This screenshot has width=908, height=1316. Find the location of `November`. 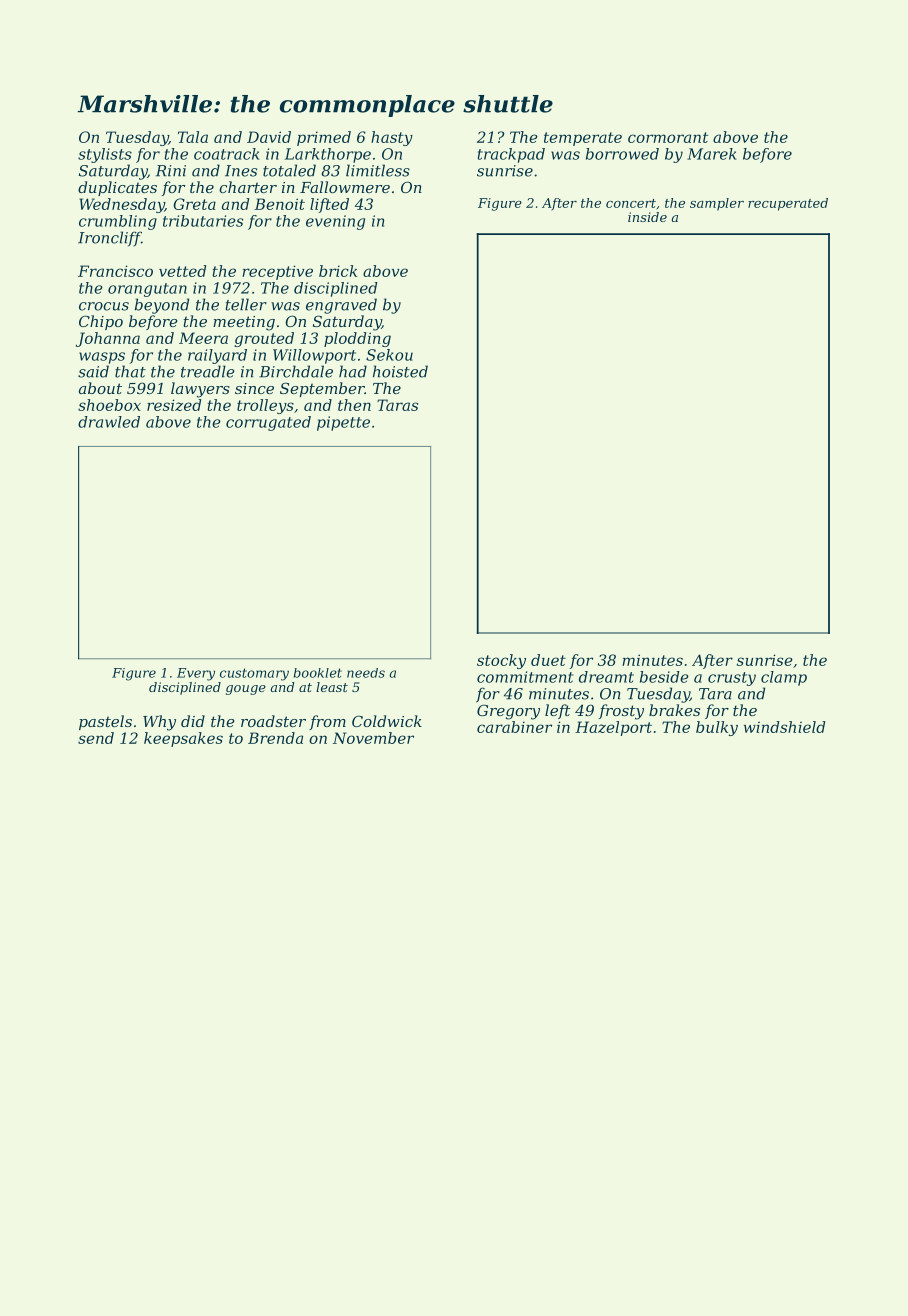

November is located at coordinates (373, 738).
